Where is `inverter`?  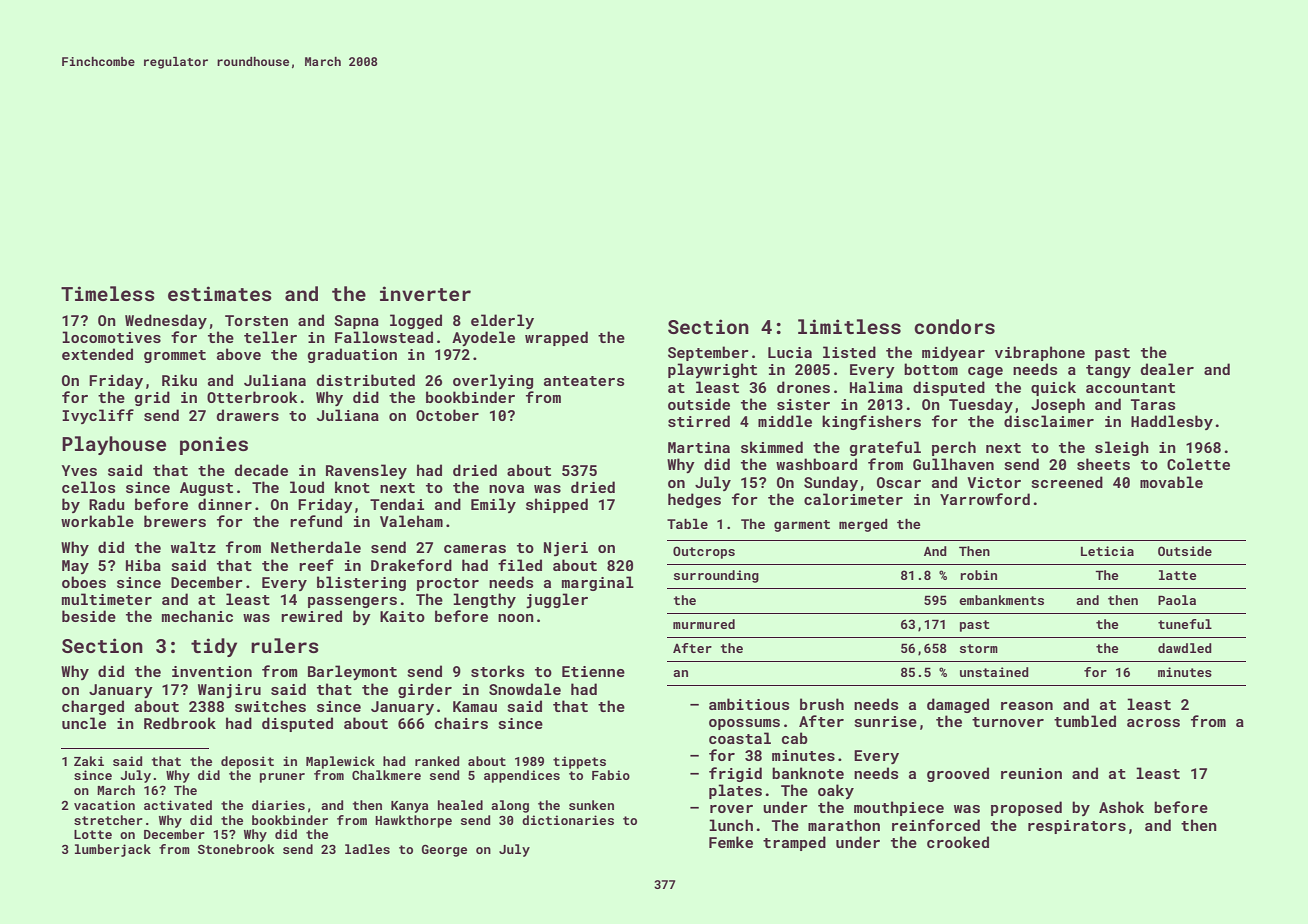
inverter is located at coordinates (425, 293).
